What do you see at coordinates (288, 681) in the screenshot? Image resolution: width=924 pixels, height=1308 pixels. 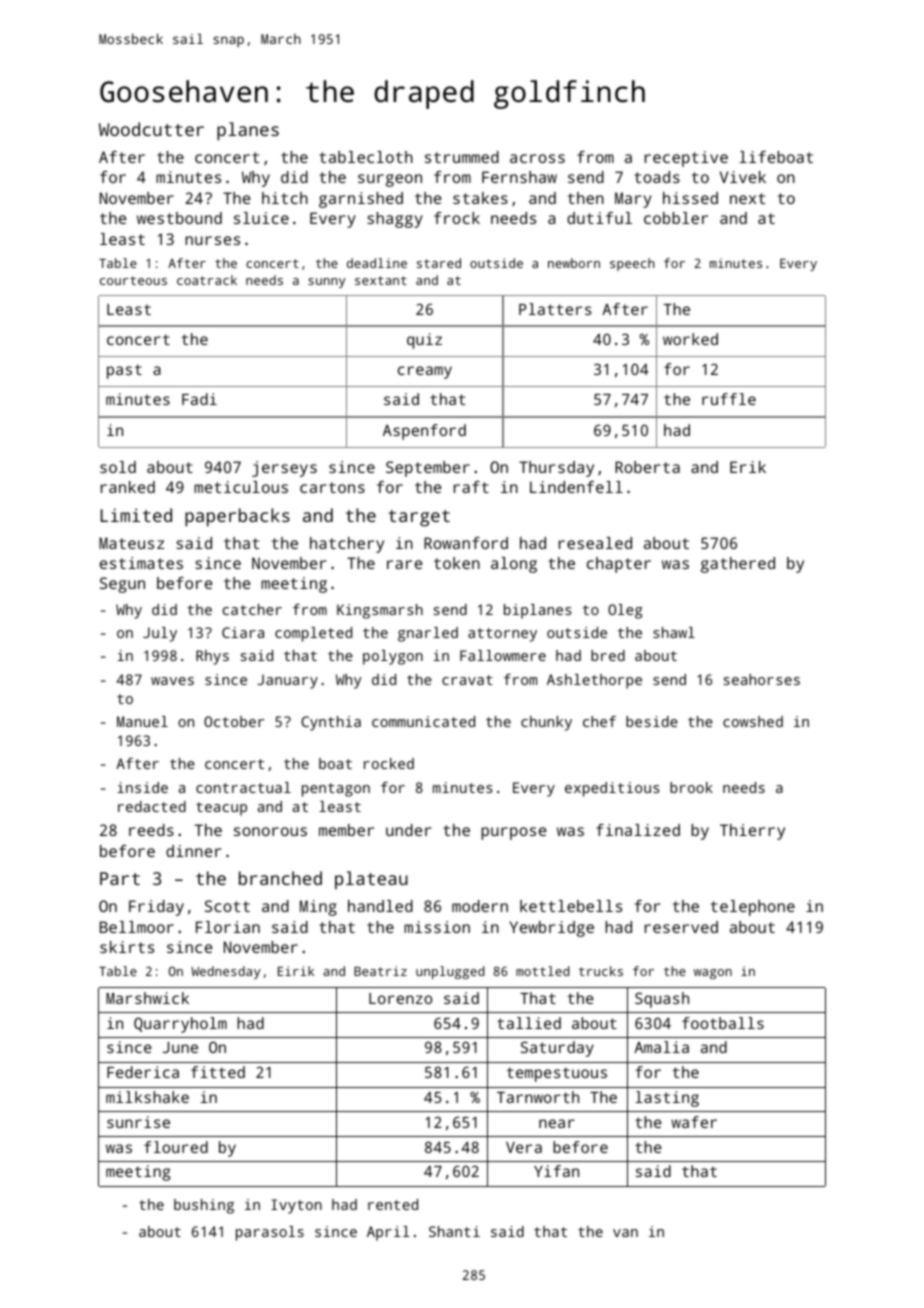 I see `January` at bounding box center [288, 681].
